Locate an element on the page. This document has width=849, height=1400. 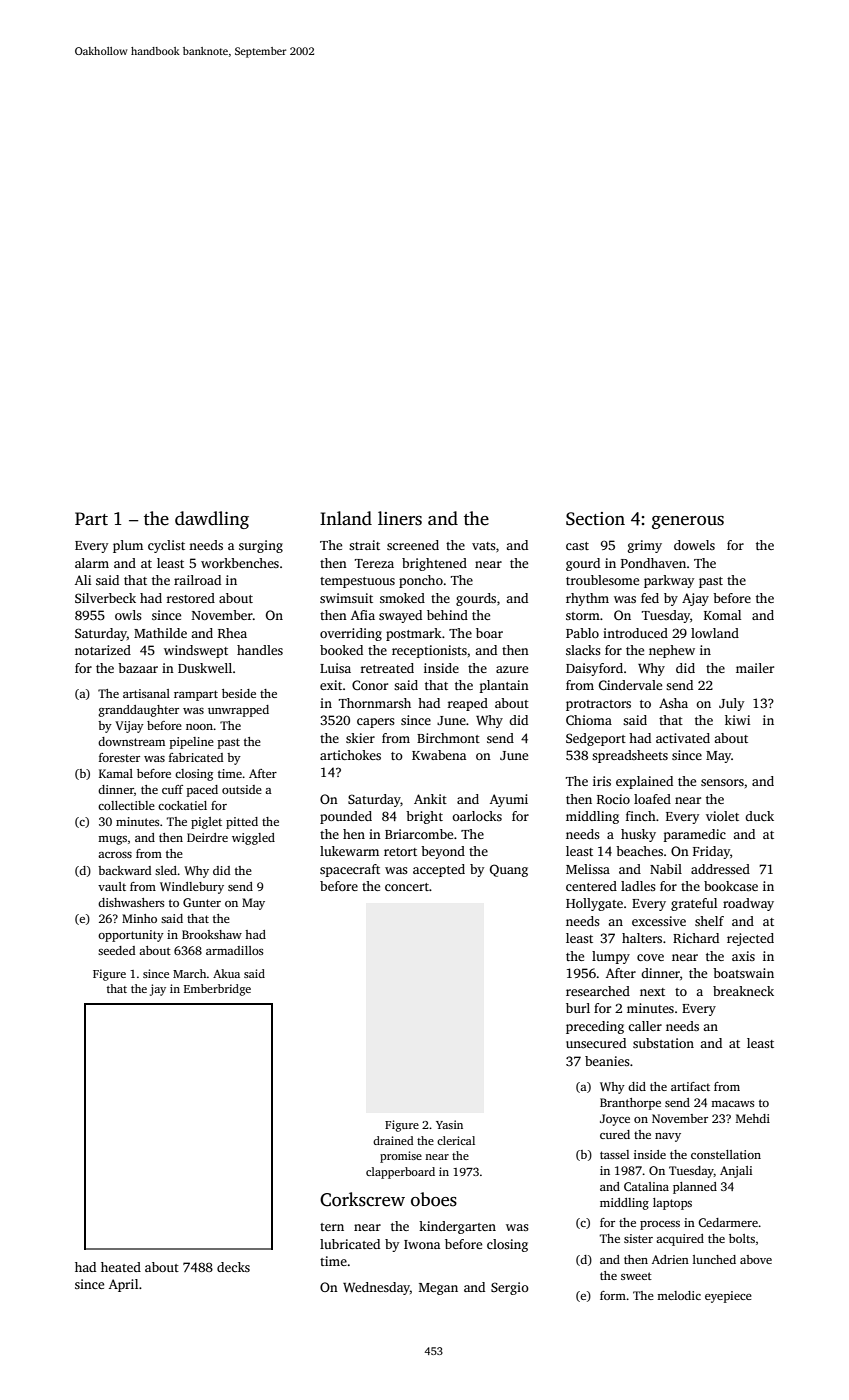
Kamal is located at coordinates (116, 773).
